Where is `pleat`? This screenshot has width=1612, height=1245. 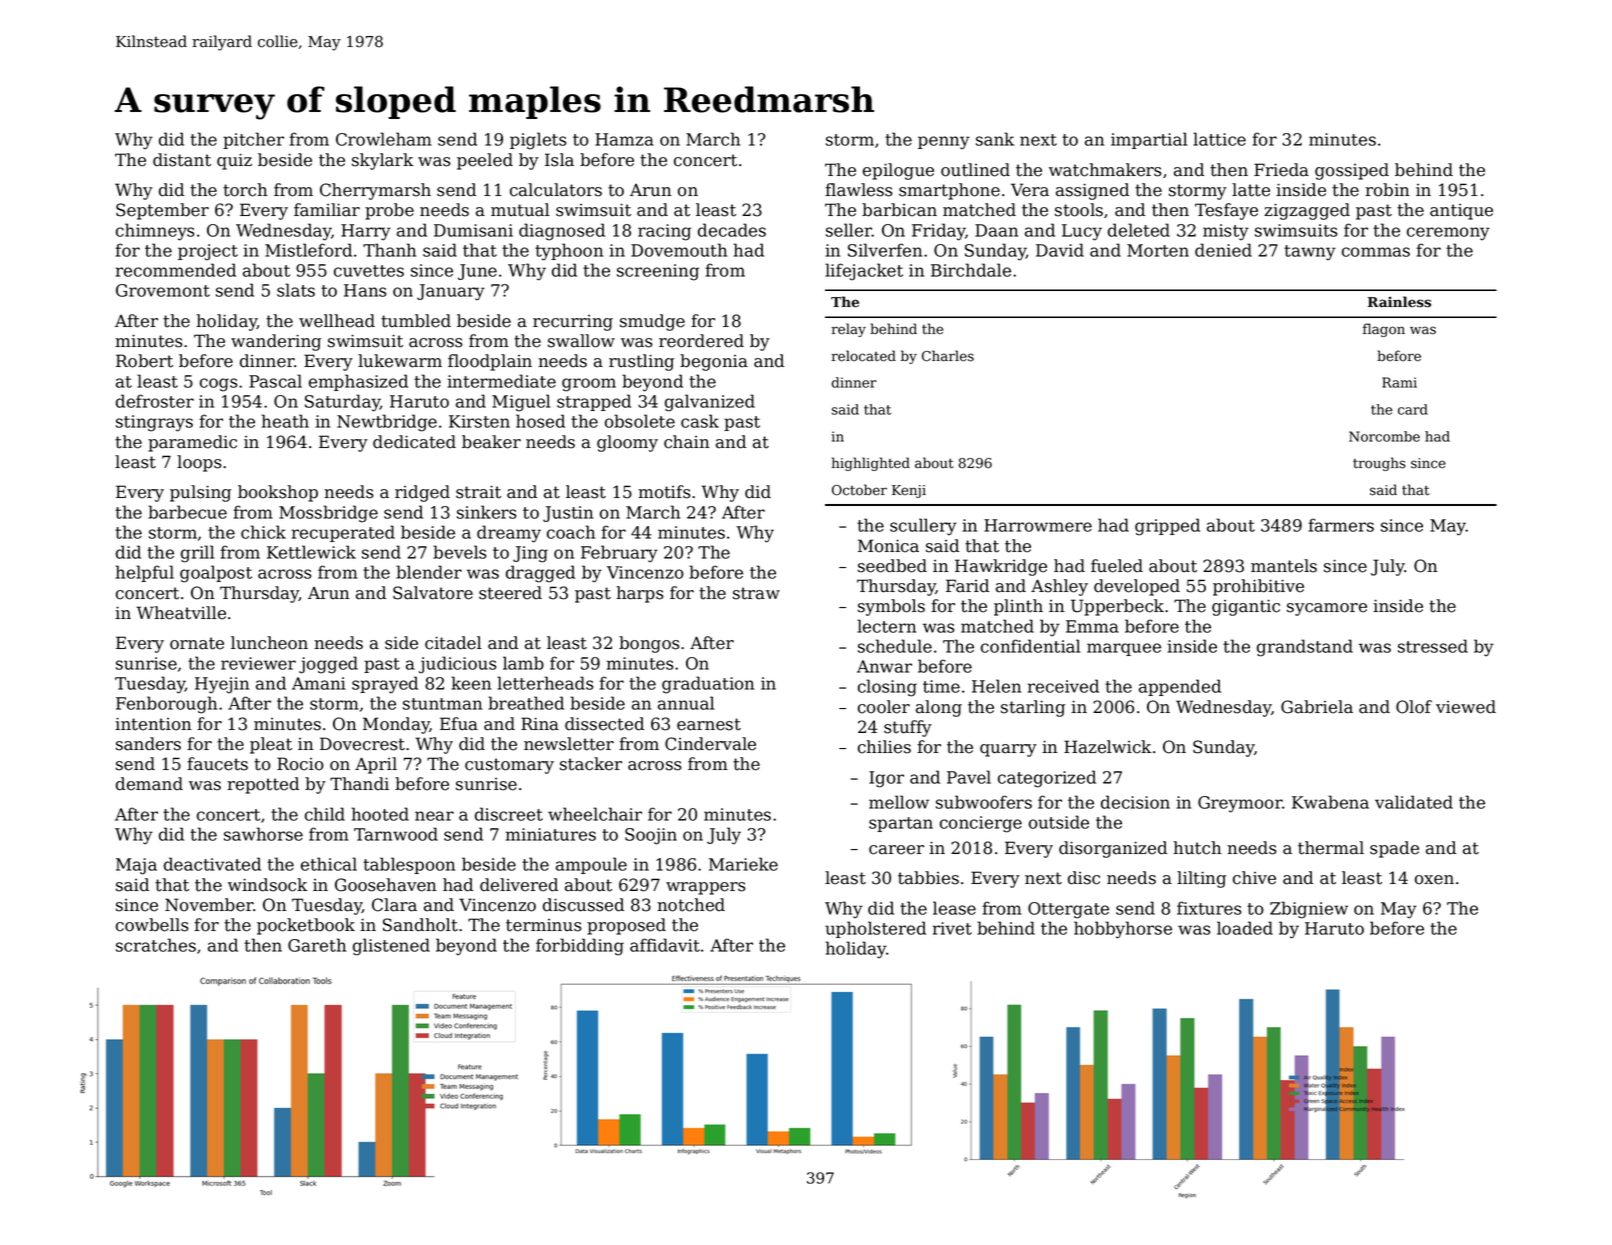
pleat is located at coordinates (271, 745).
